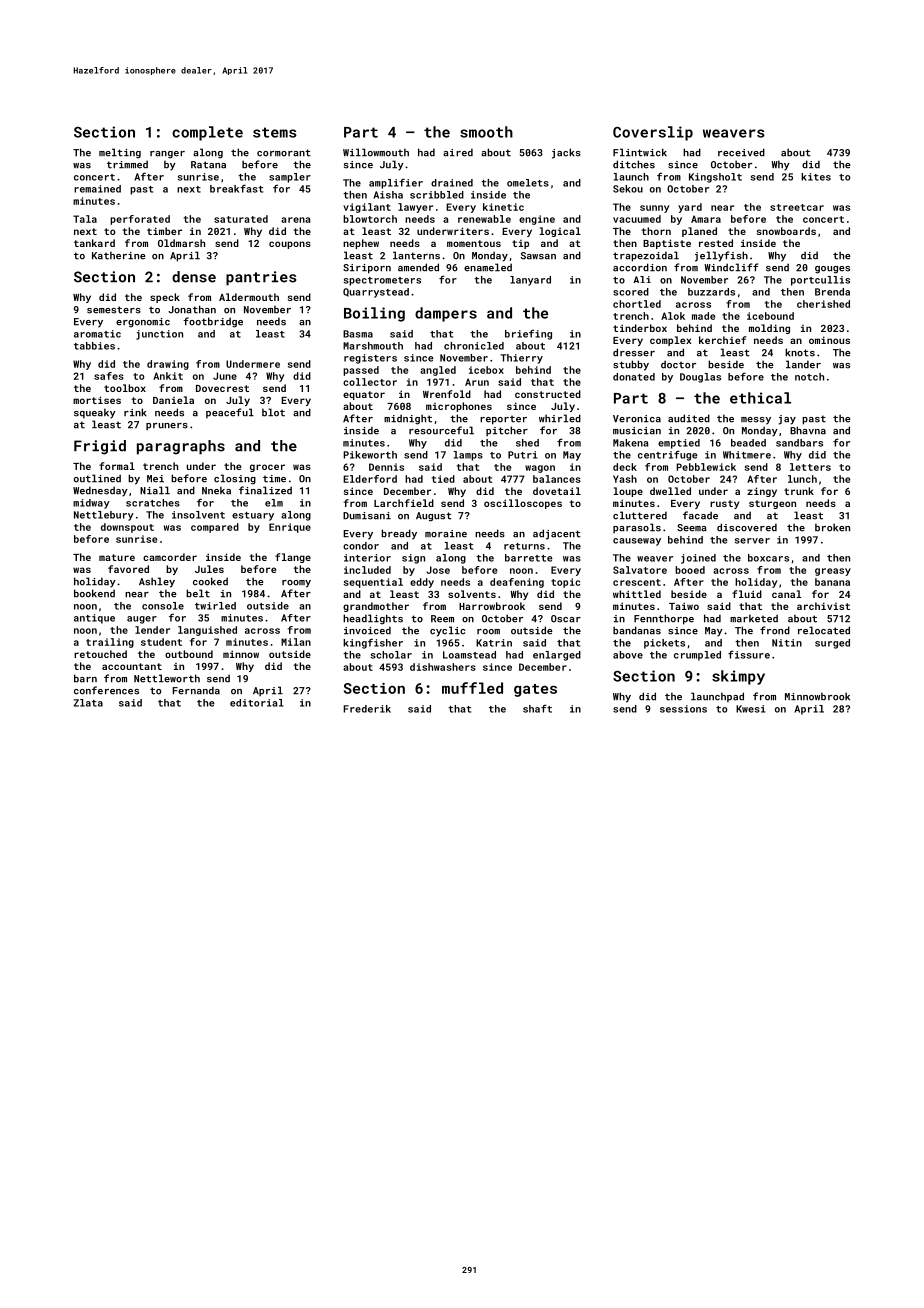  What do you see at coordinates (257, 703) in the screenshot?
I see `editorial` at bounding box center [257, 703].
